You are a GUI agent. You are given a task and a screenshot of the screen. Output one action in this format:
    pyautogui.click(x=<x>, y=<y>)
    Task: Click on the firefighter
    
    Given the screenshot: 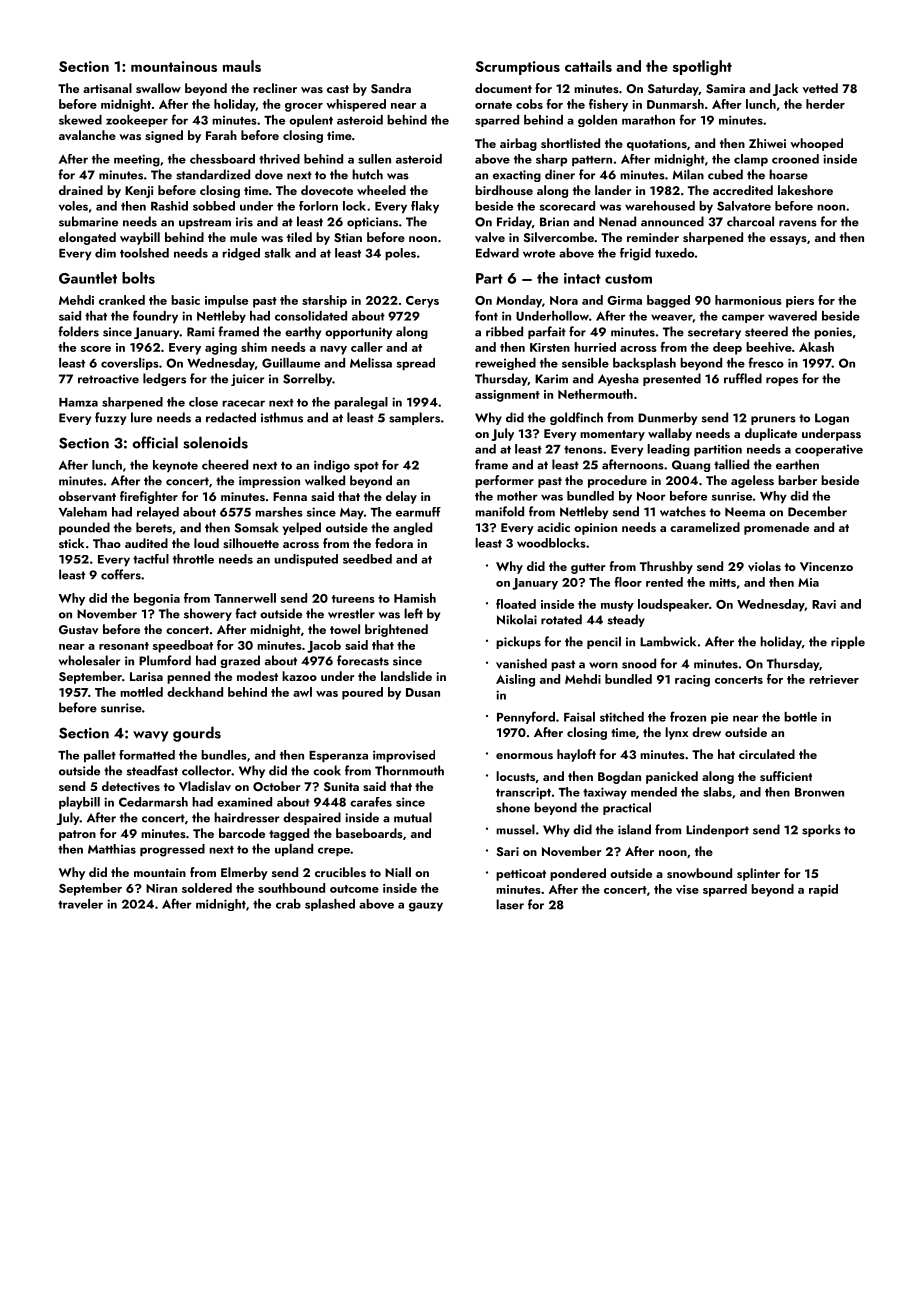 What is the action you would take?
    pyautogui.click(x=149, y=497)
